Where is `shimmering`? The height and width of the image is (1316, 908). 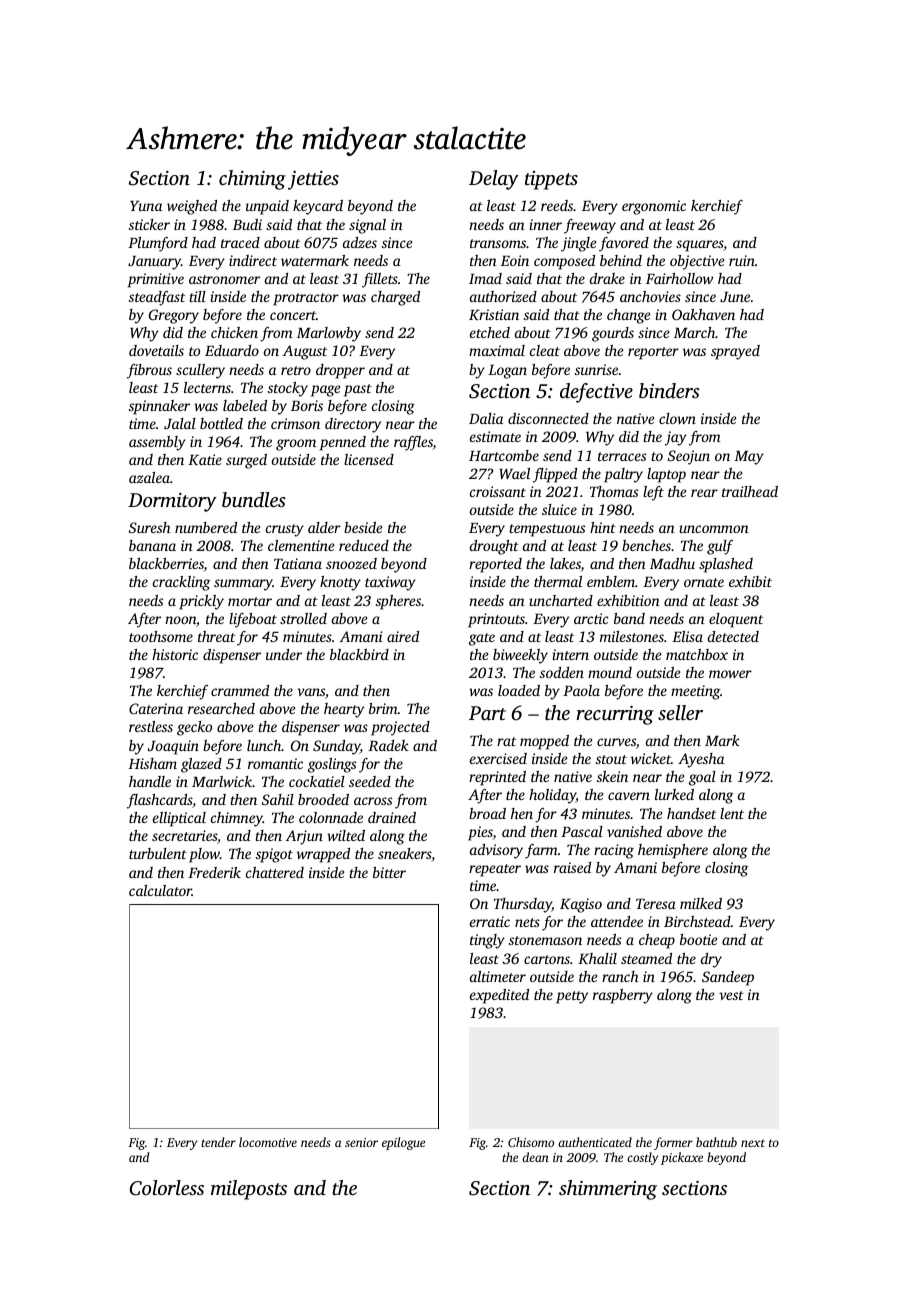
shimmering is located at coordinates (608, 1190).
